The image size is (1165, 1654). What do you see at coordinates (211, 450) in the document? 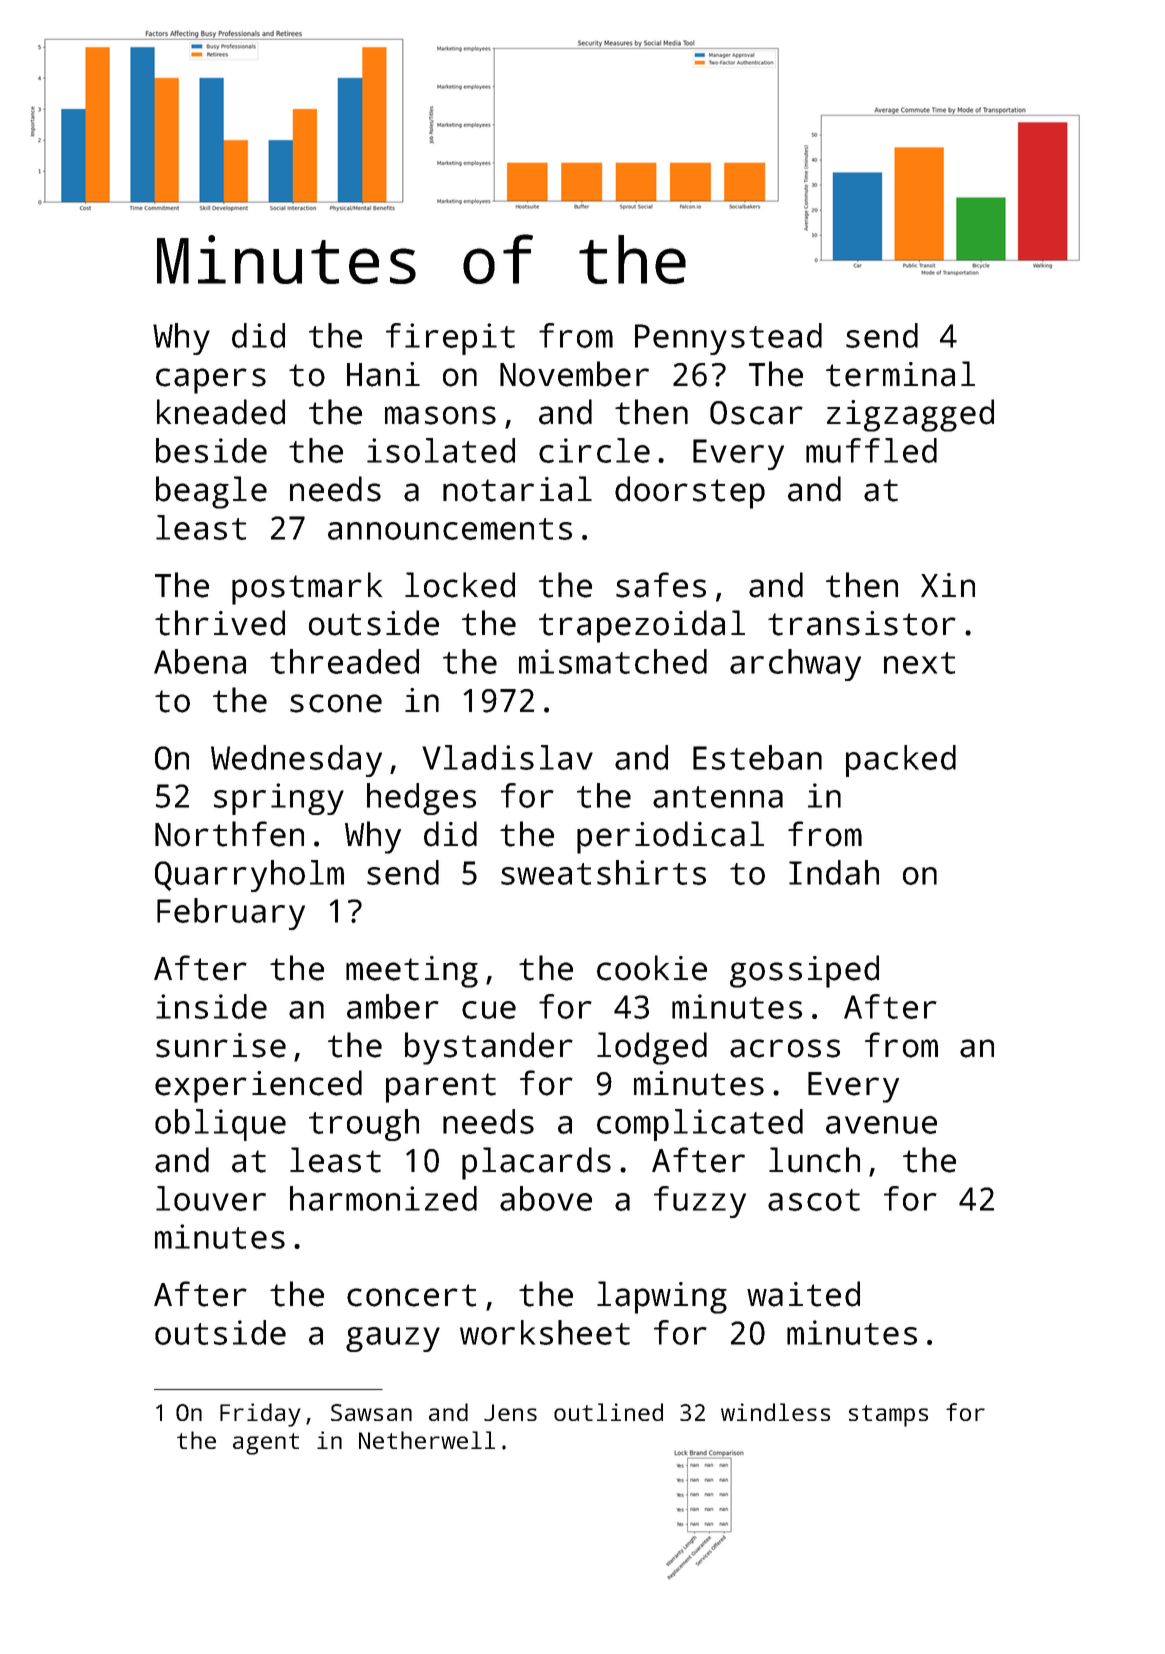
I see `beside` at bounding box center [211, 450].
